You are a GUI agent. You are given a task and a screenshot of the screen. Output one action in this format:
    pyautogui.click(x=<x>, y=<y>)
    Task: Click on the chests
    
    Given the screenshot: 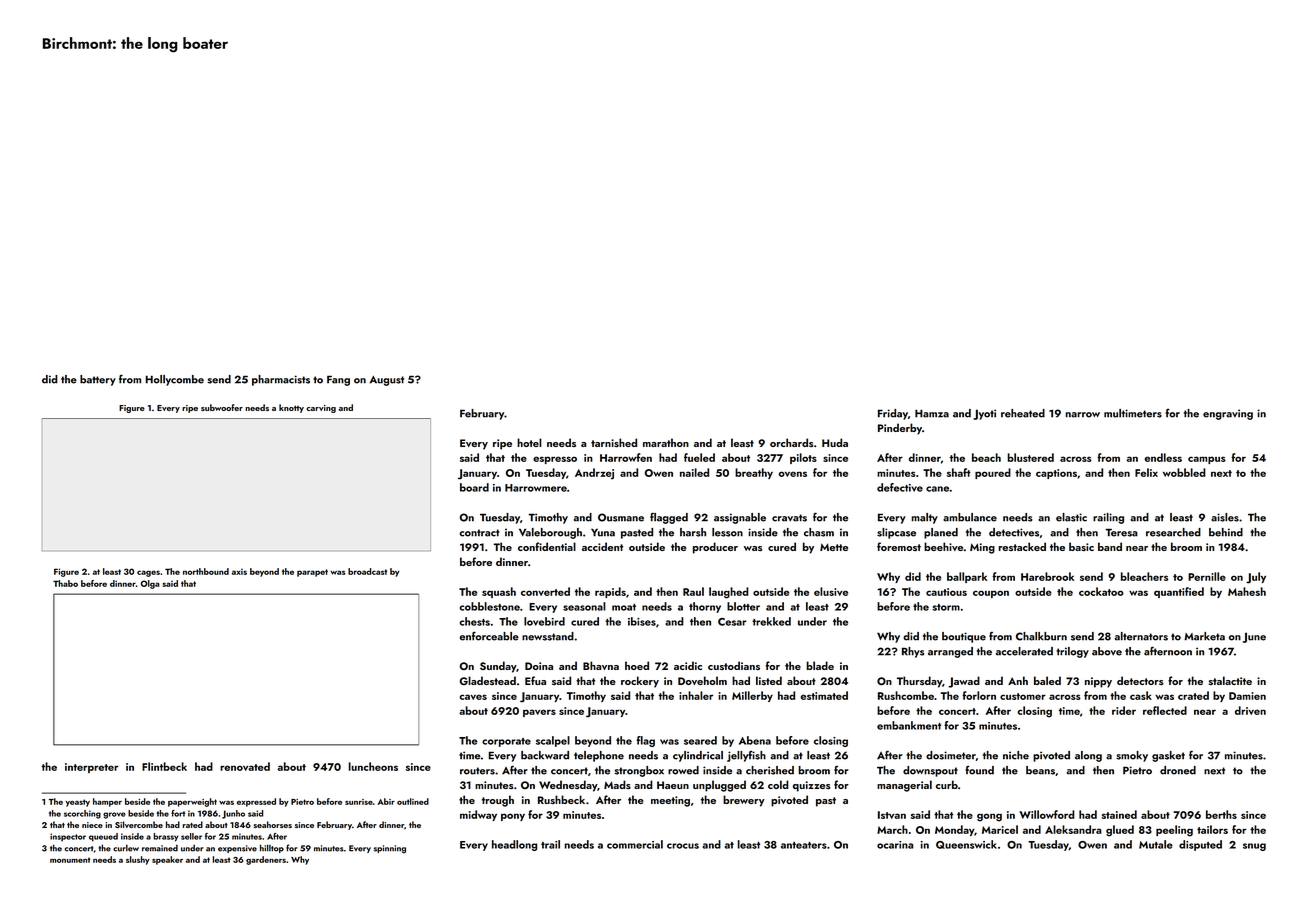 What is the action you would take?
    pyautogui.click(x=475, y=621)
